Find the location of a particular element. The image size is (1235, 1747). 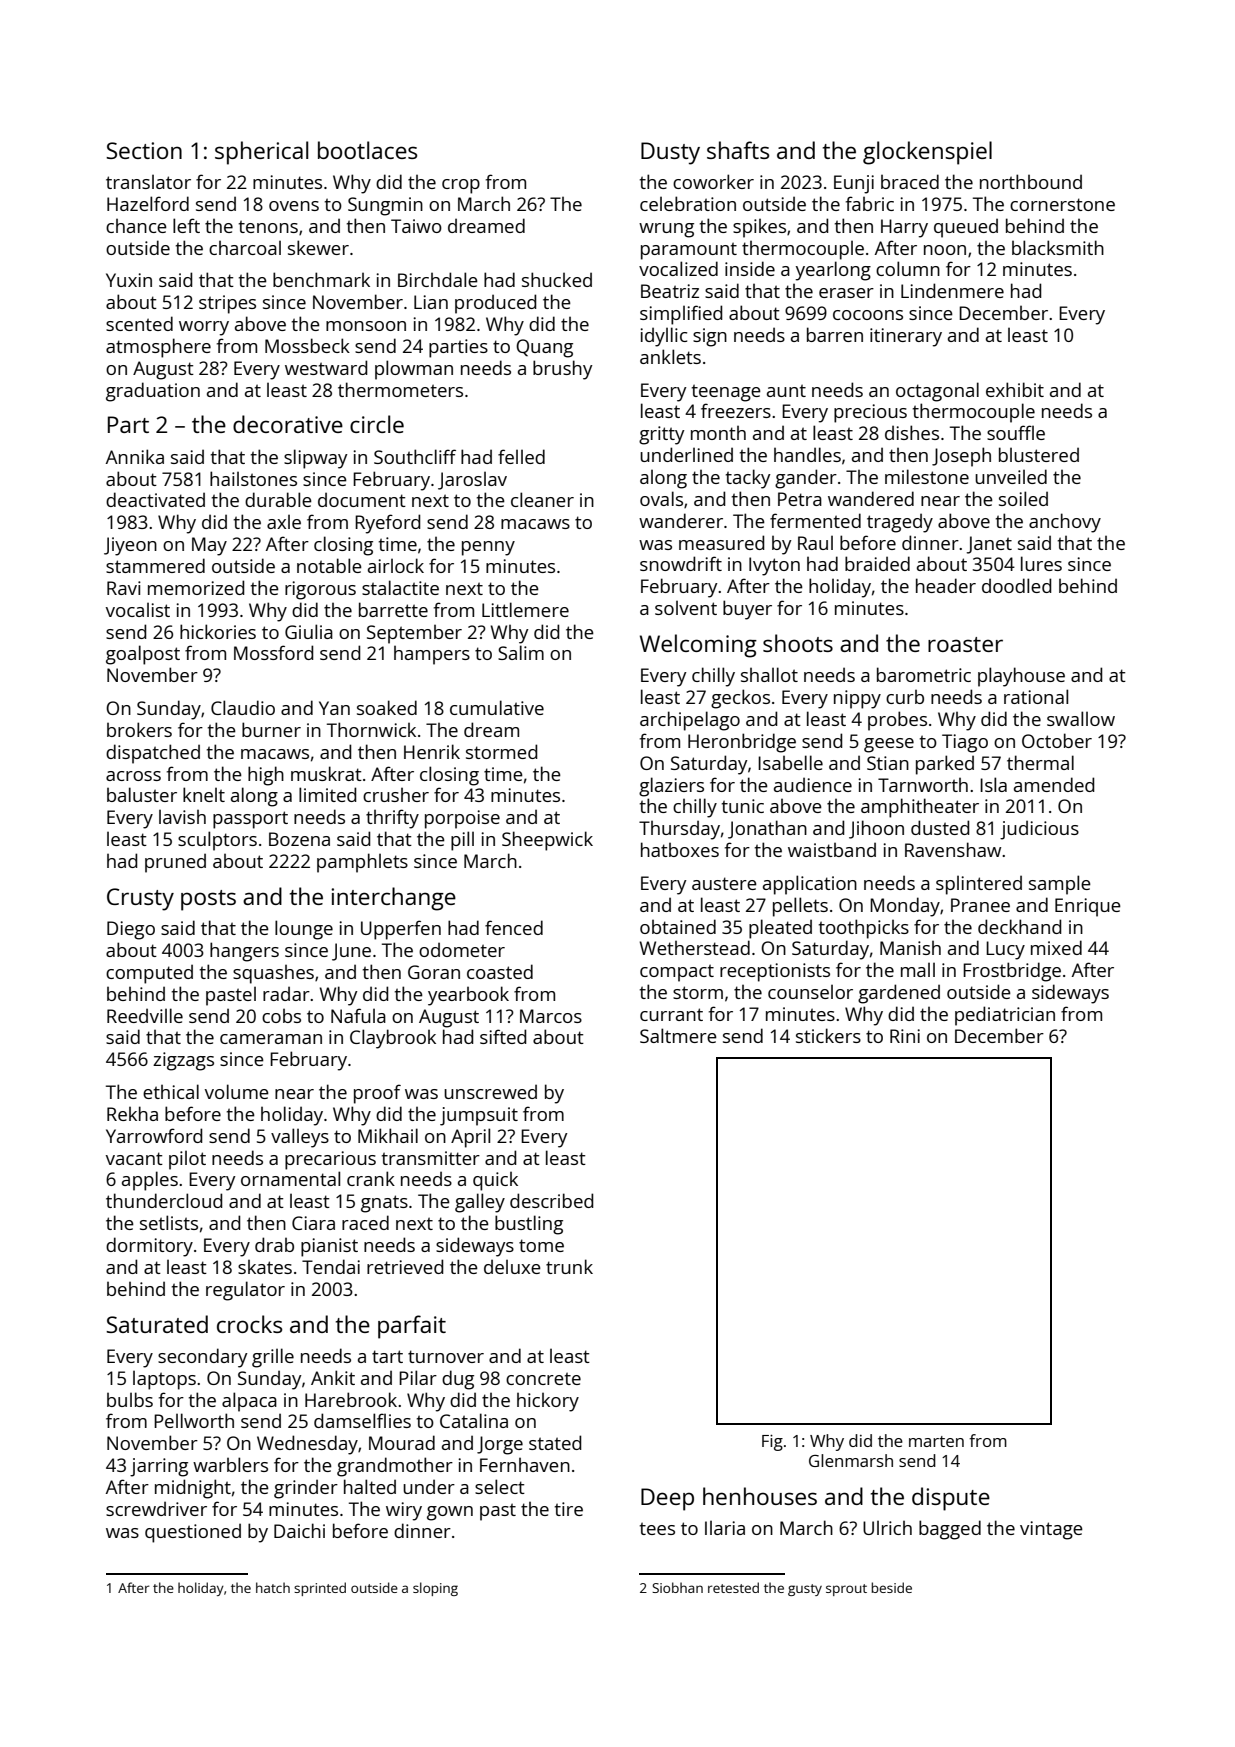

porpoise is located at coordinates (462, 819).
